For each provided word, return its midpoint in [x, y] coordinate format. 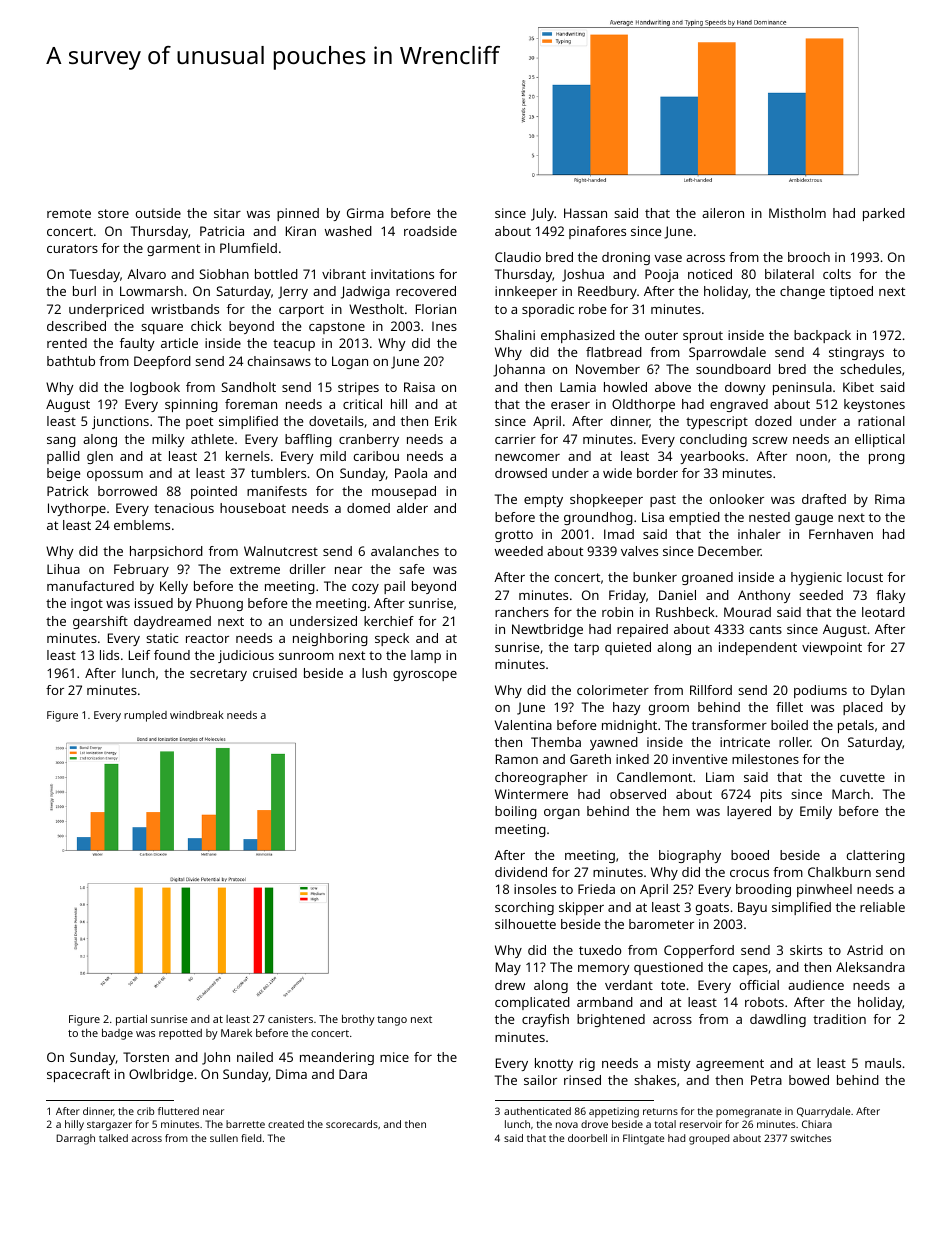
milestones [765, 759]
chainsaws [279, 361]
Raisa [419, 387]
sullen [224, 1138]
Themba [556, 742]
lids [109, 655]
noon [811, 457]
